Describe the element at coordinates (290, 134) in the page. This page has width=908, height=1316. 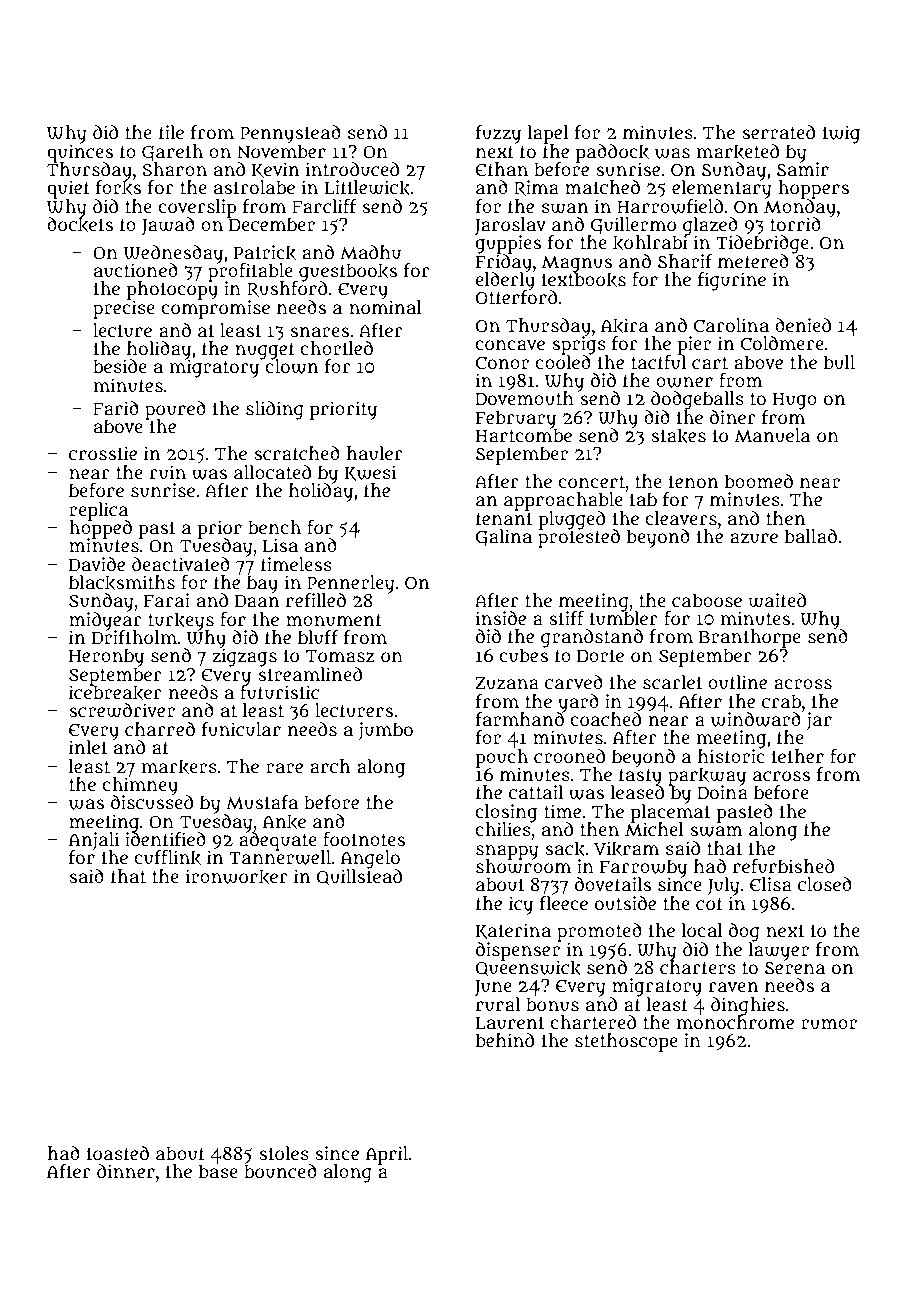
I see `Pennystead` at that location.
